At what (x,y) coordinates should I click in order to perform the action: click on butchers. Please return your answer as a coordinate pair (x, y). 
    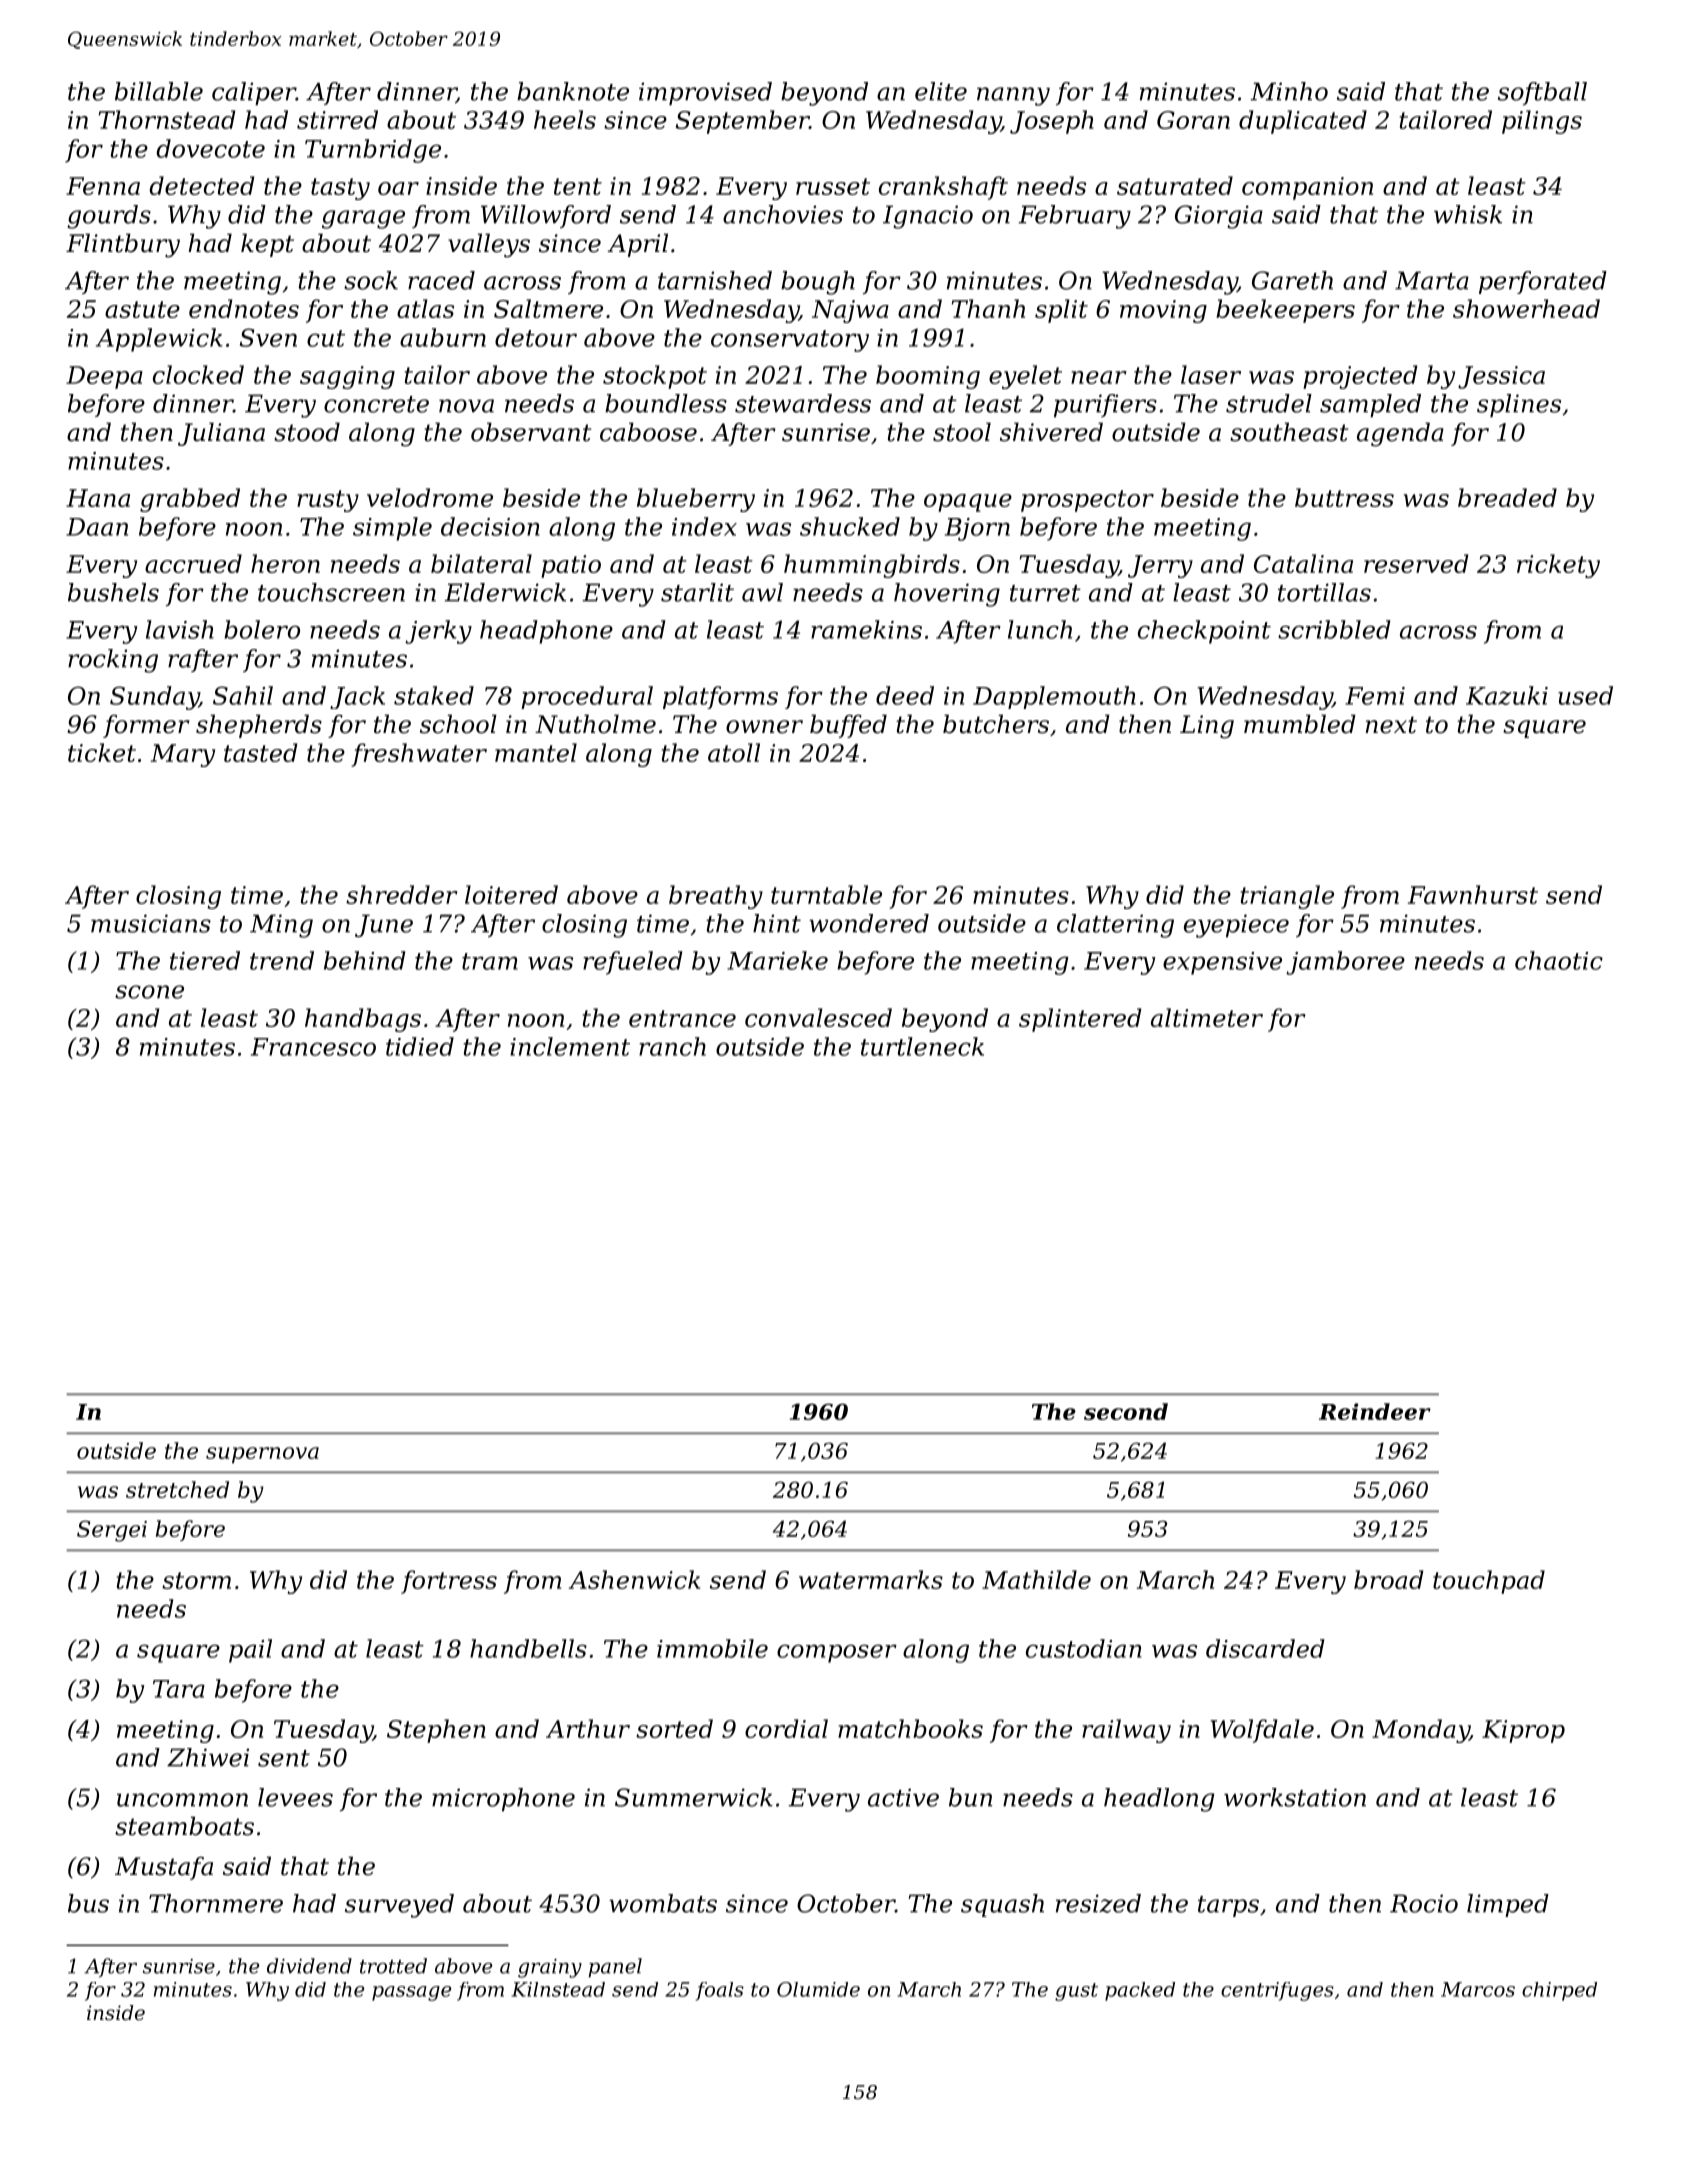
    Looking at the image, I should click on (996, 724).
